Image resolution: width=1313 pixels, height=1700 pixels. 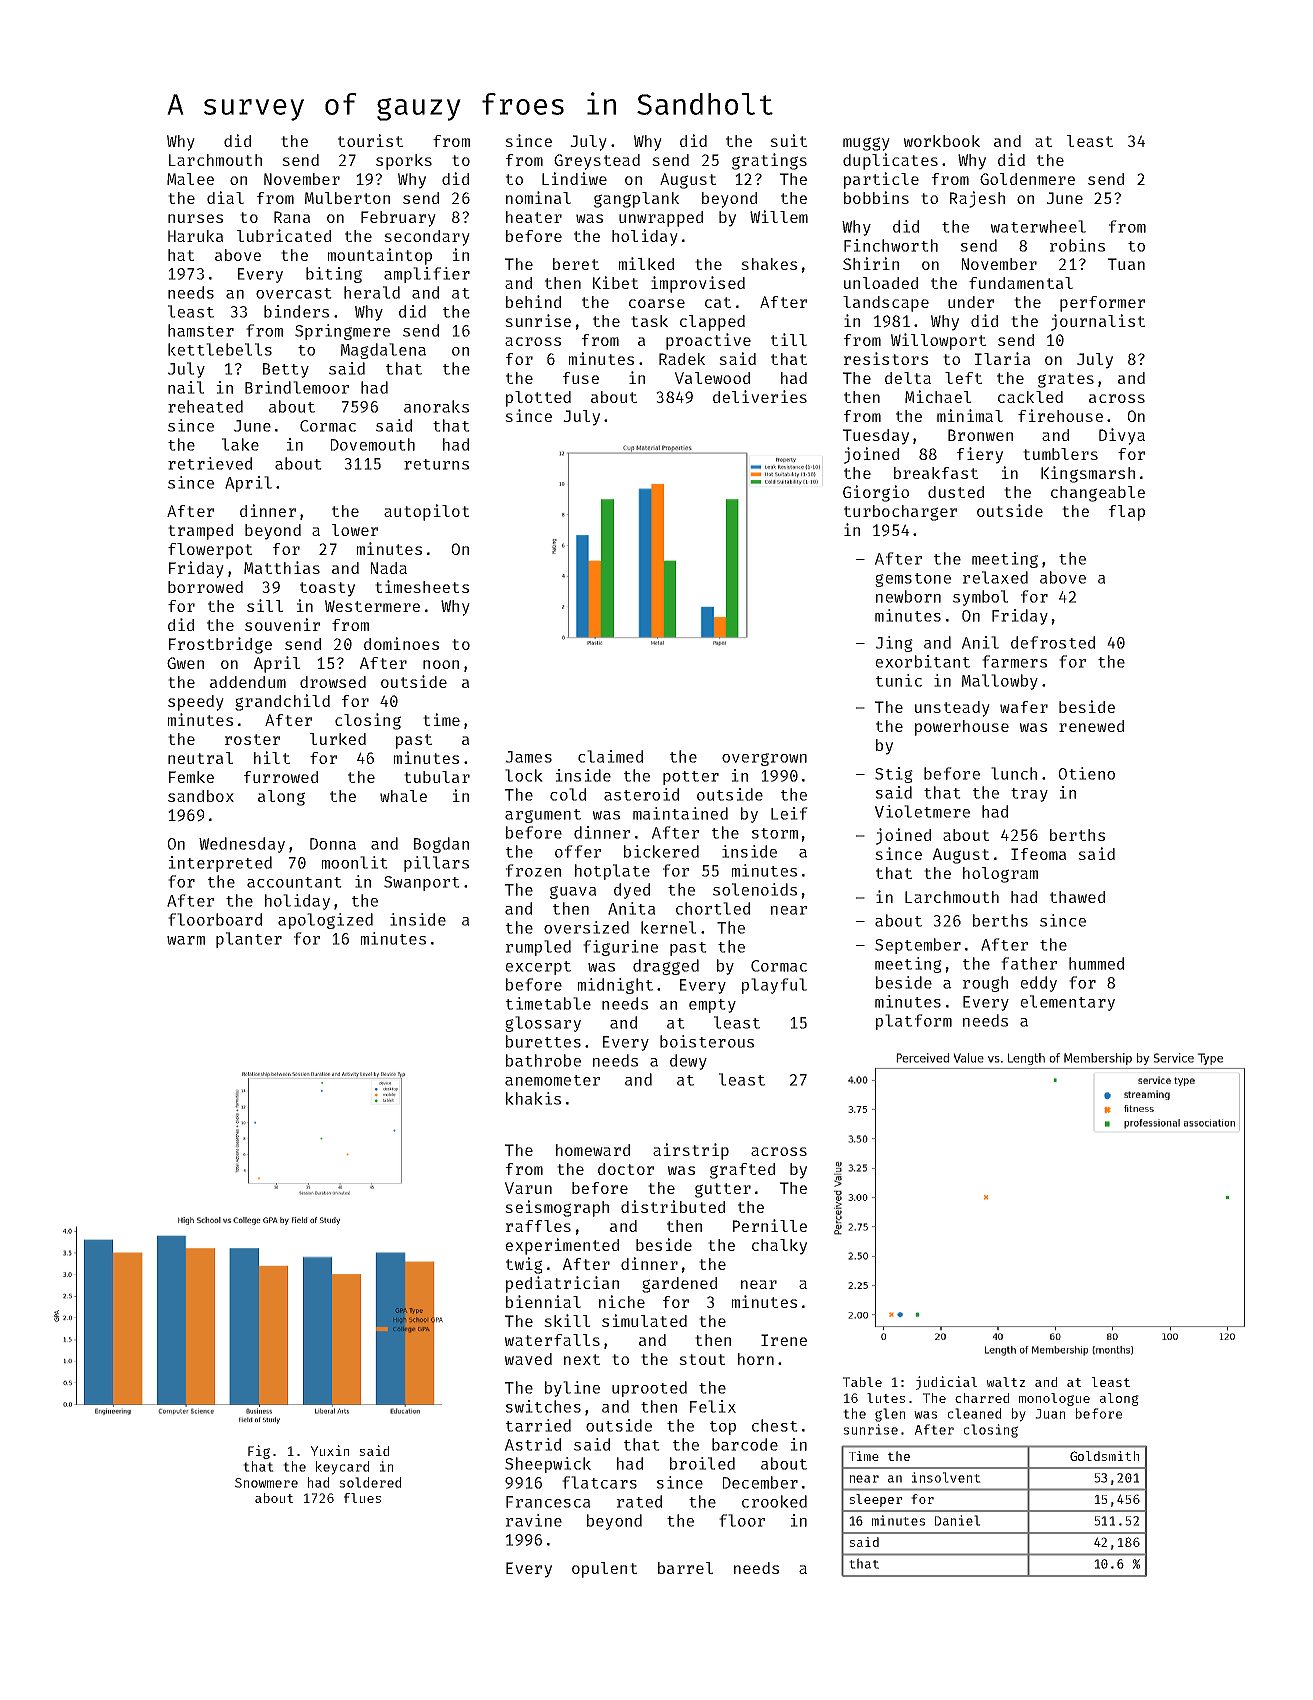 What do you see at coordinates (266, 1483) in the screenshot?
I see `Snowmere` at bounding box center [266, 1483].
